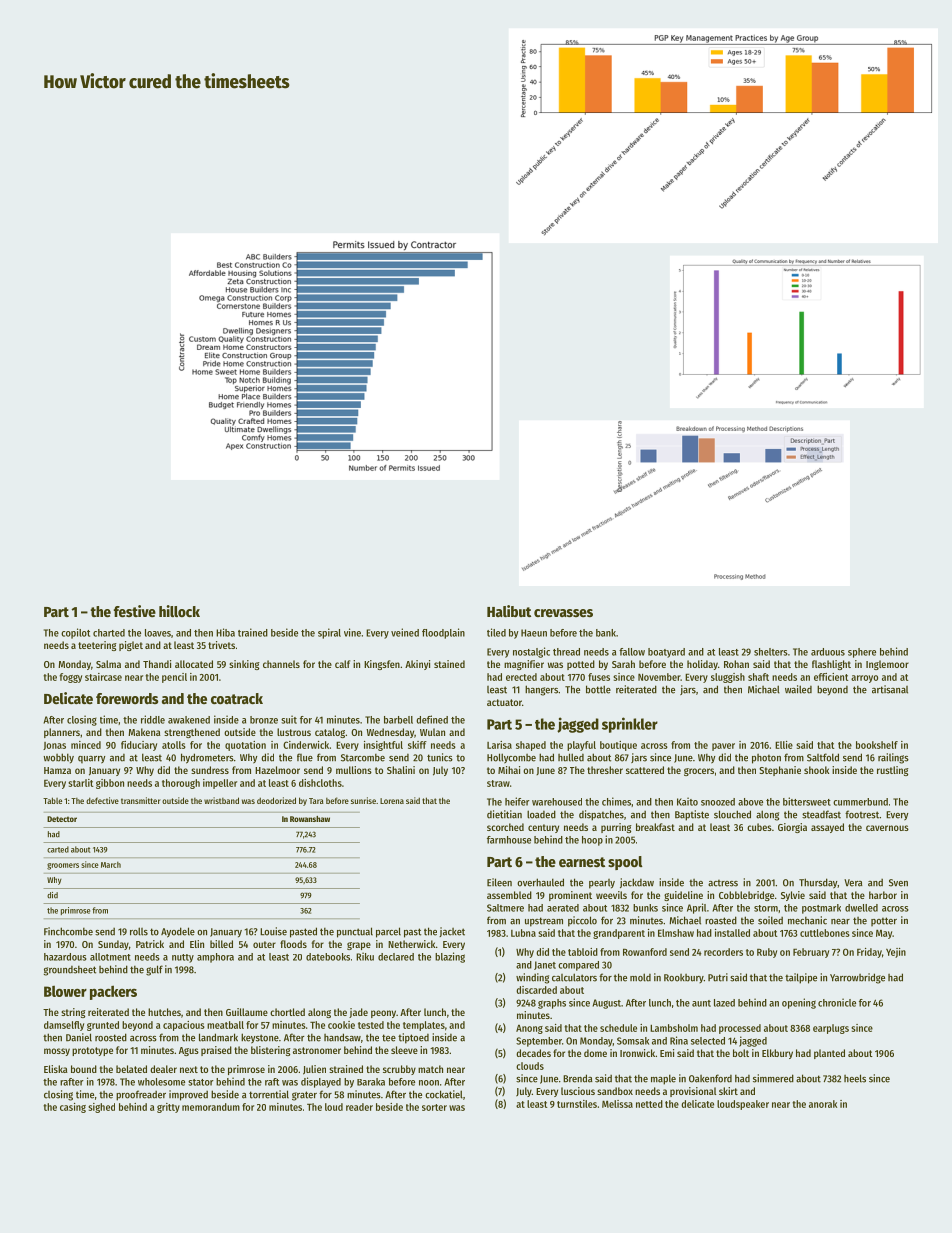  Describe the element at coordinates (499, 882) in the image. I see `Eileen` at that location.
